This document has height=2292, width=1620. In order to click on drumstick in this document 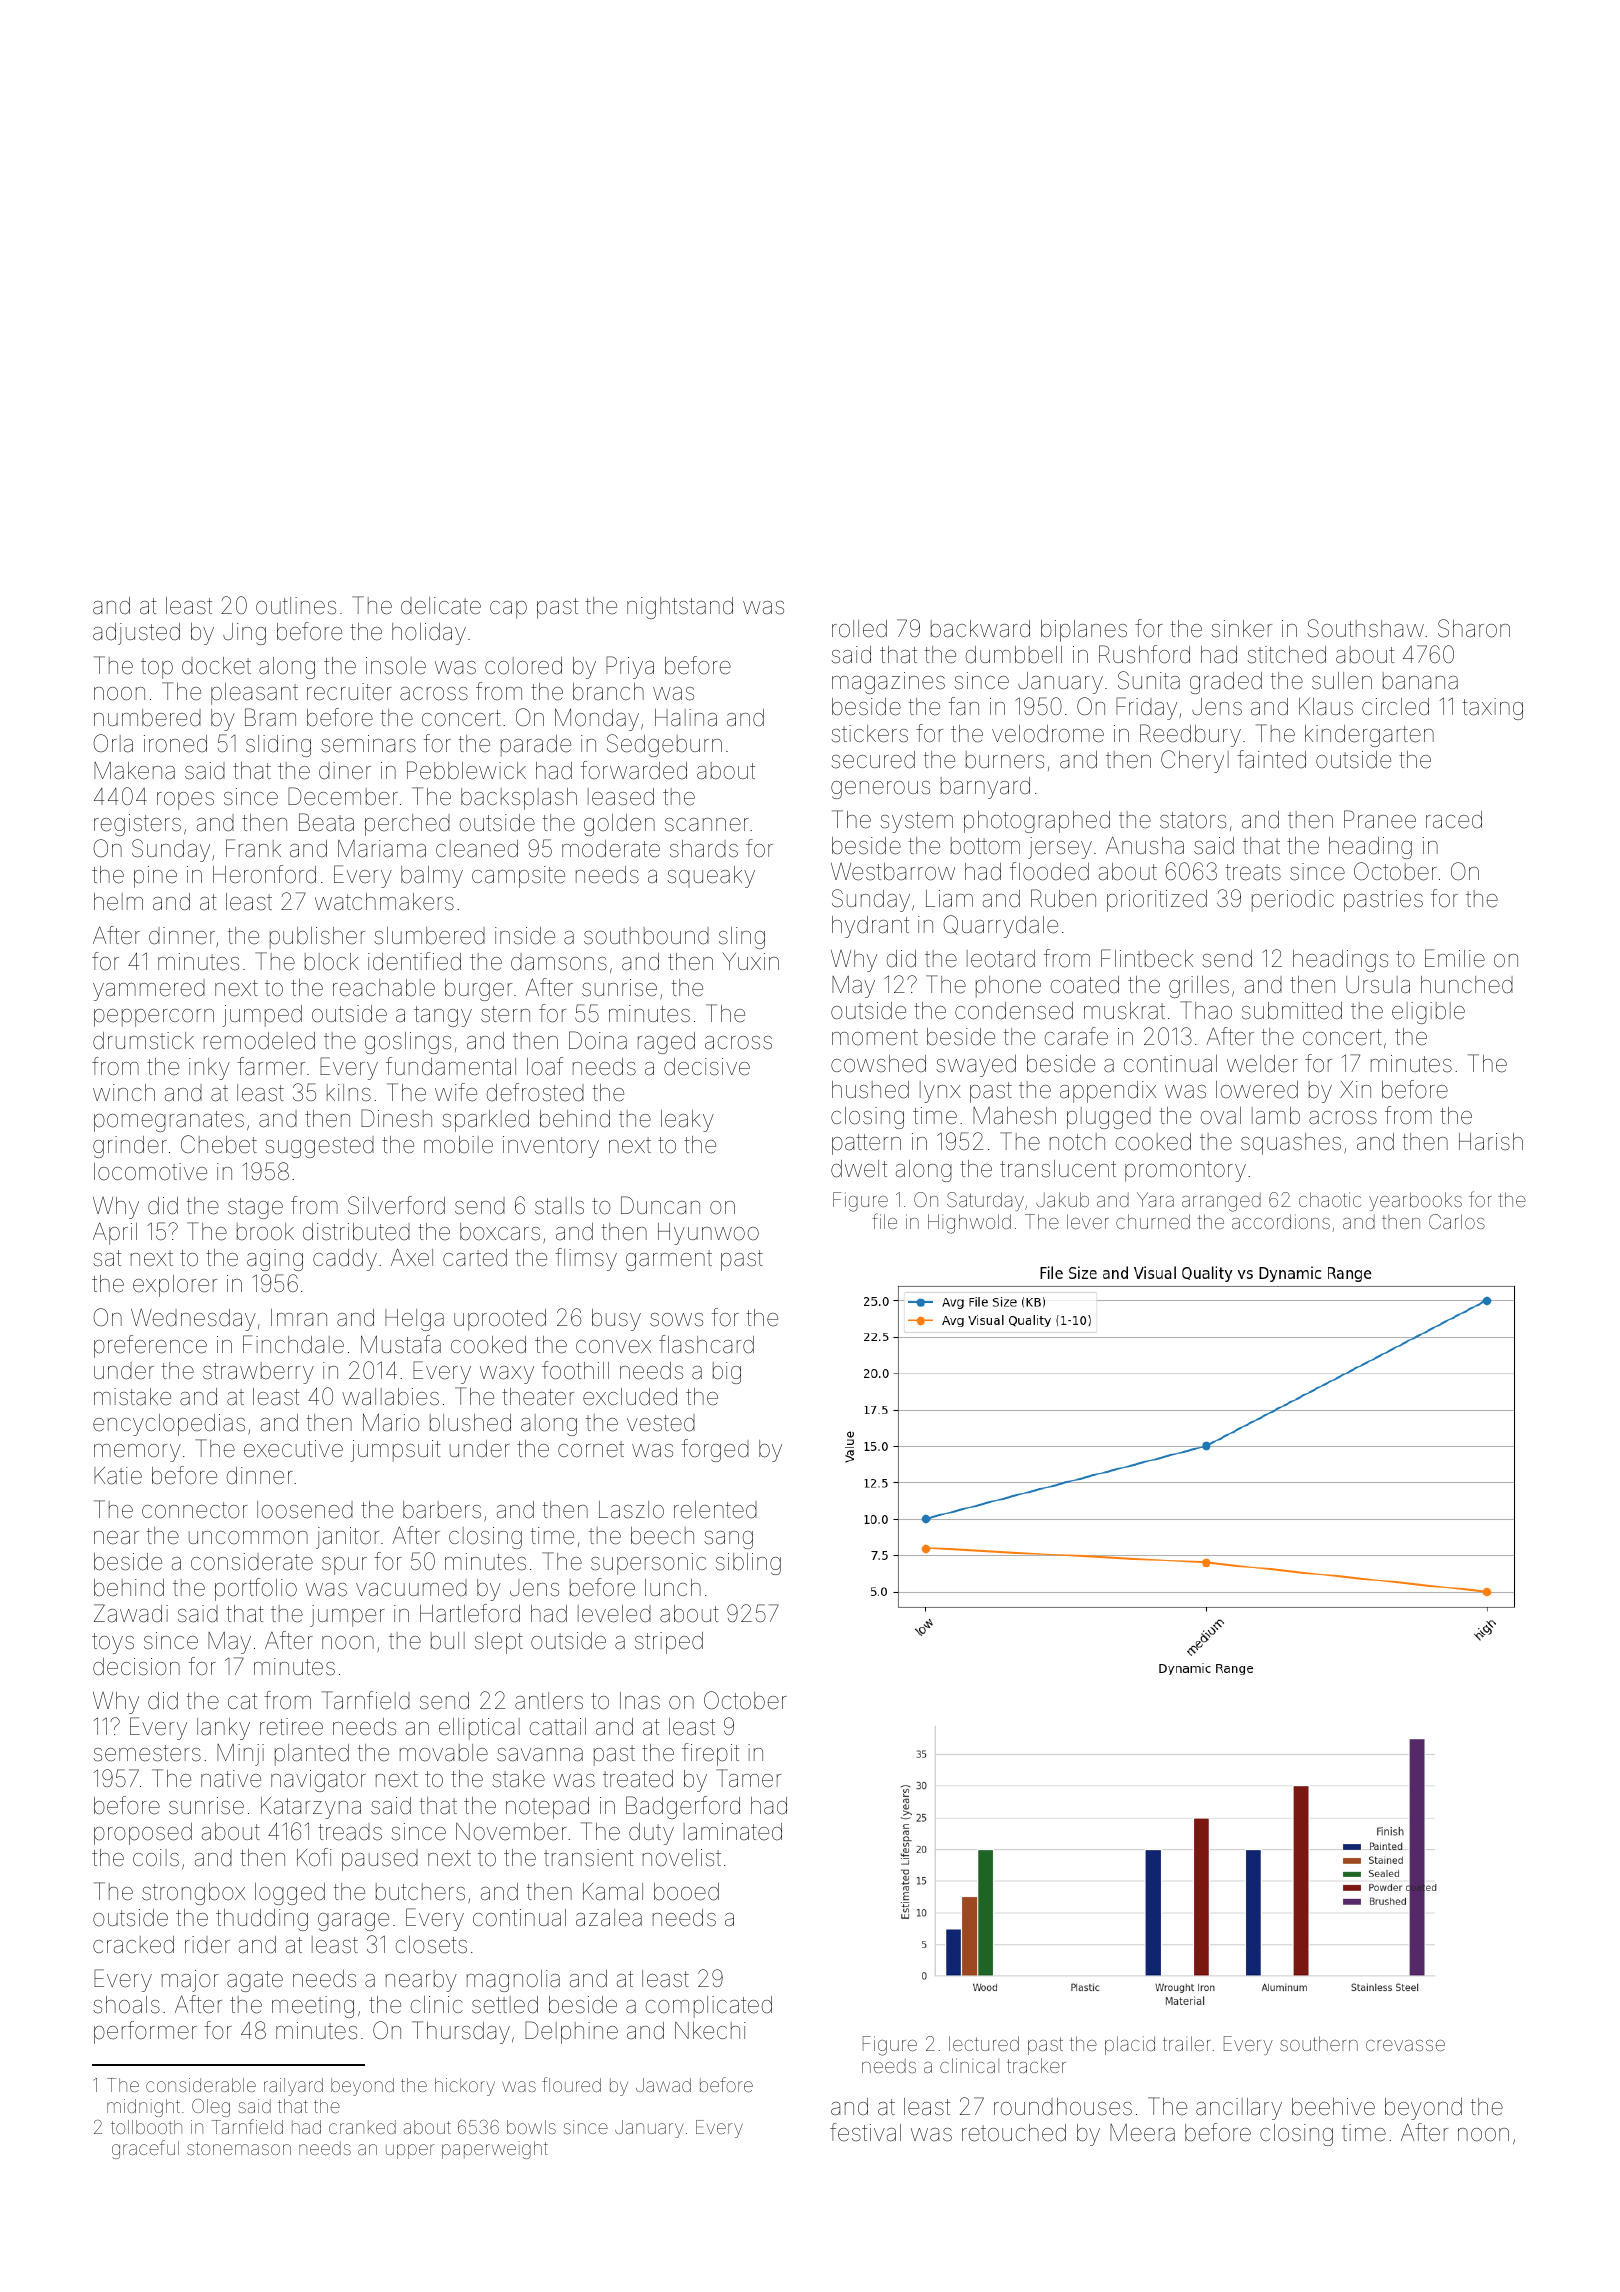, I will do `click(143, 1041)`.
